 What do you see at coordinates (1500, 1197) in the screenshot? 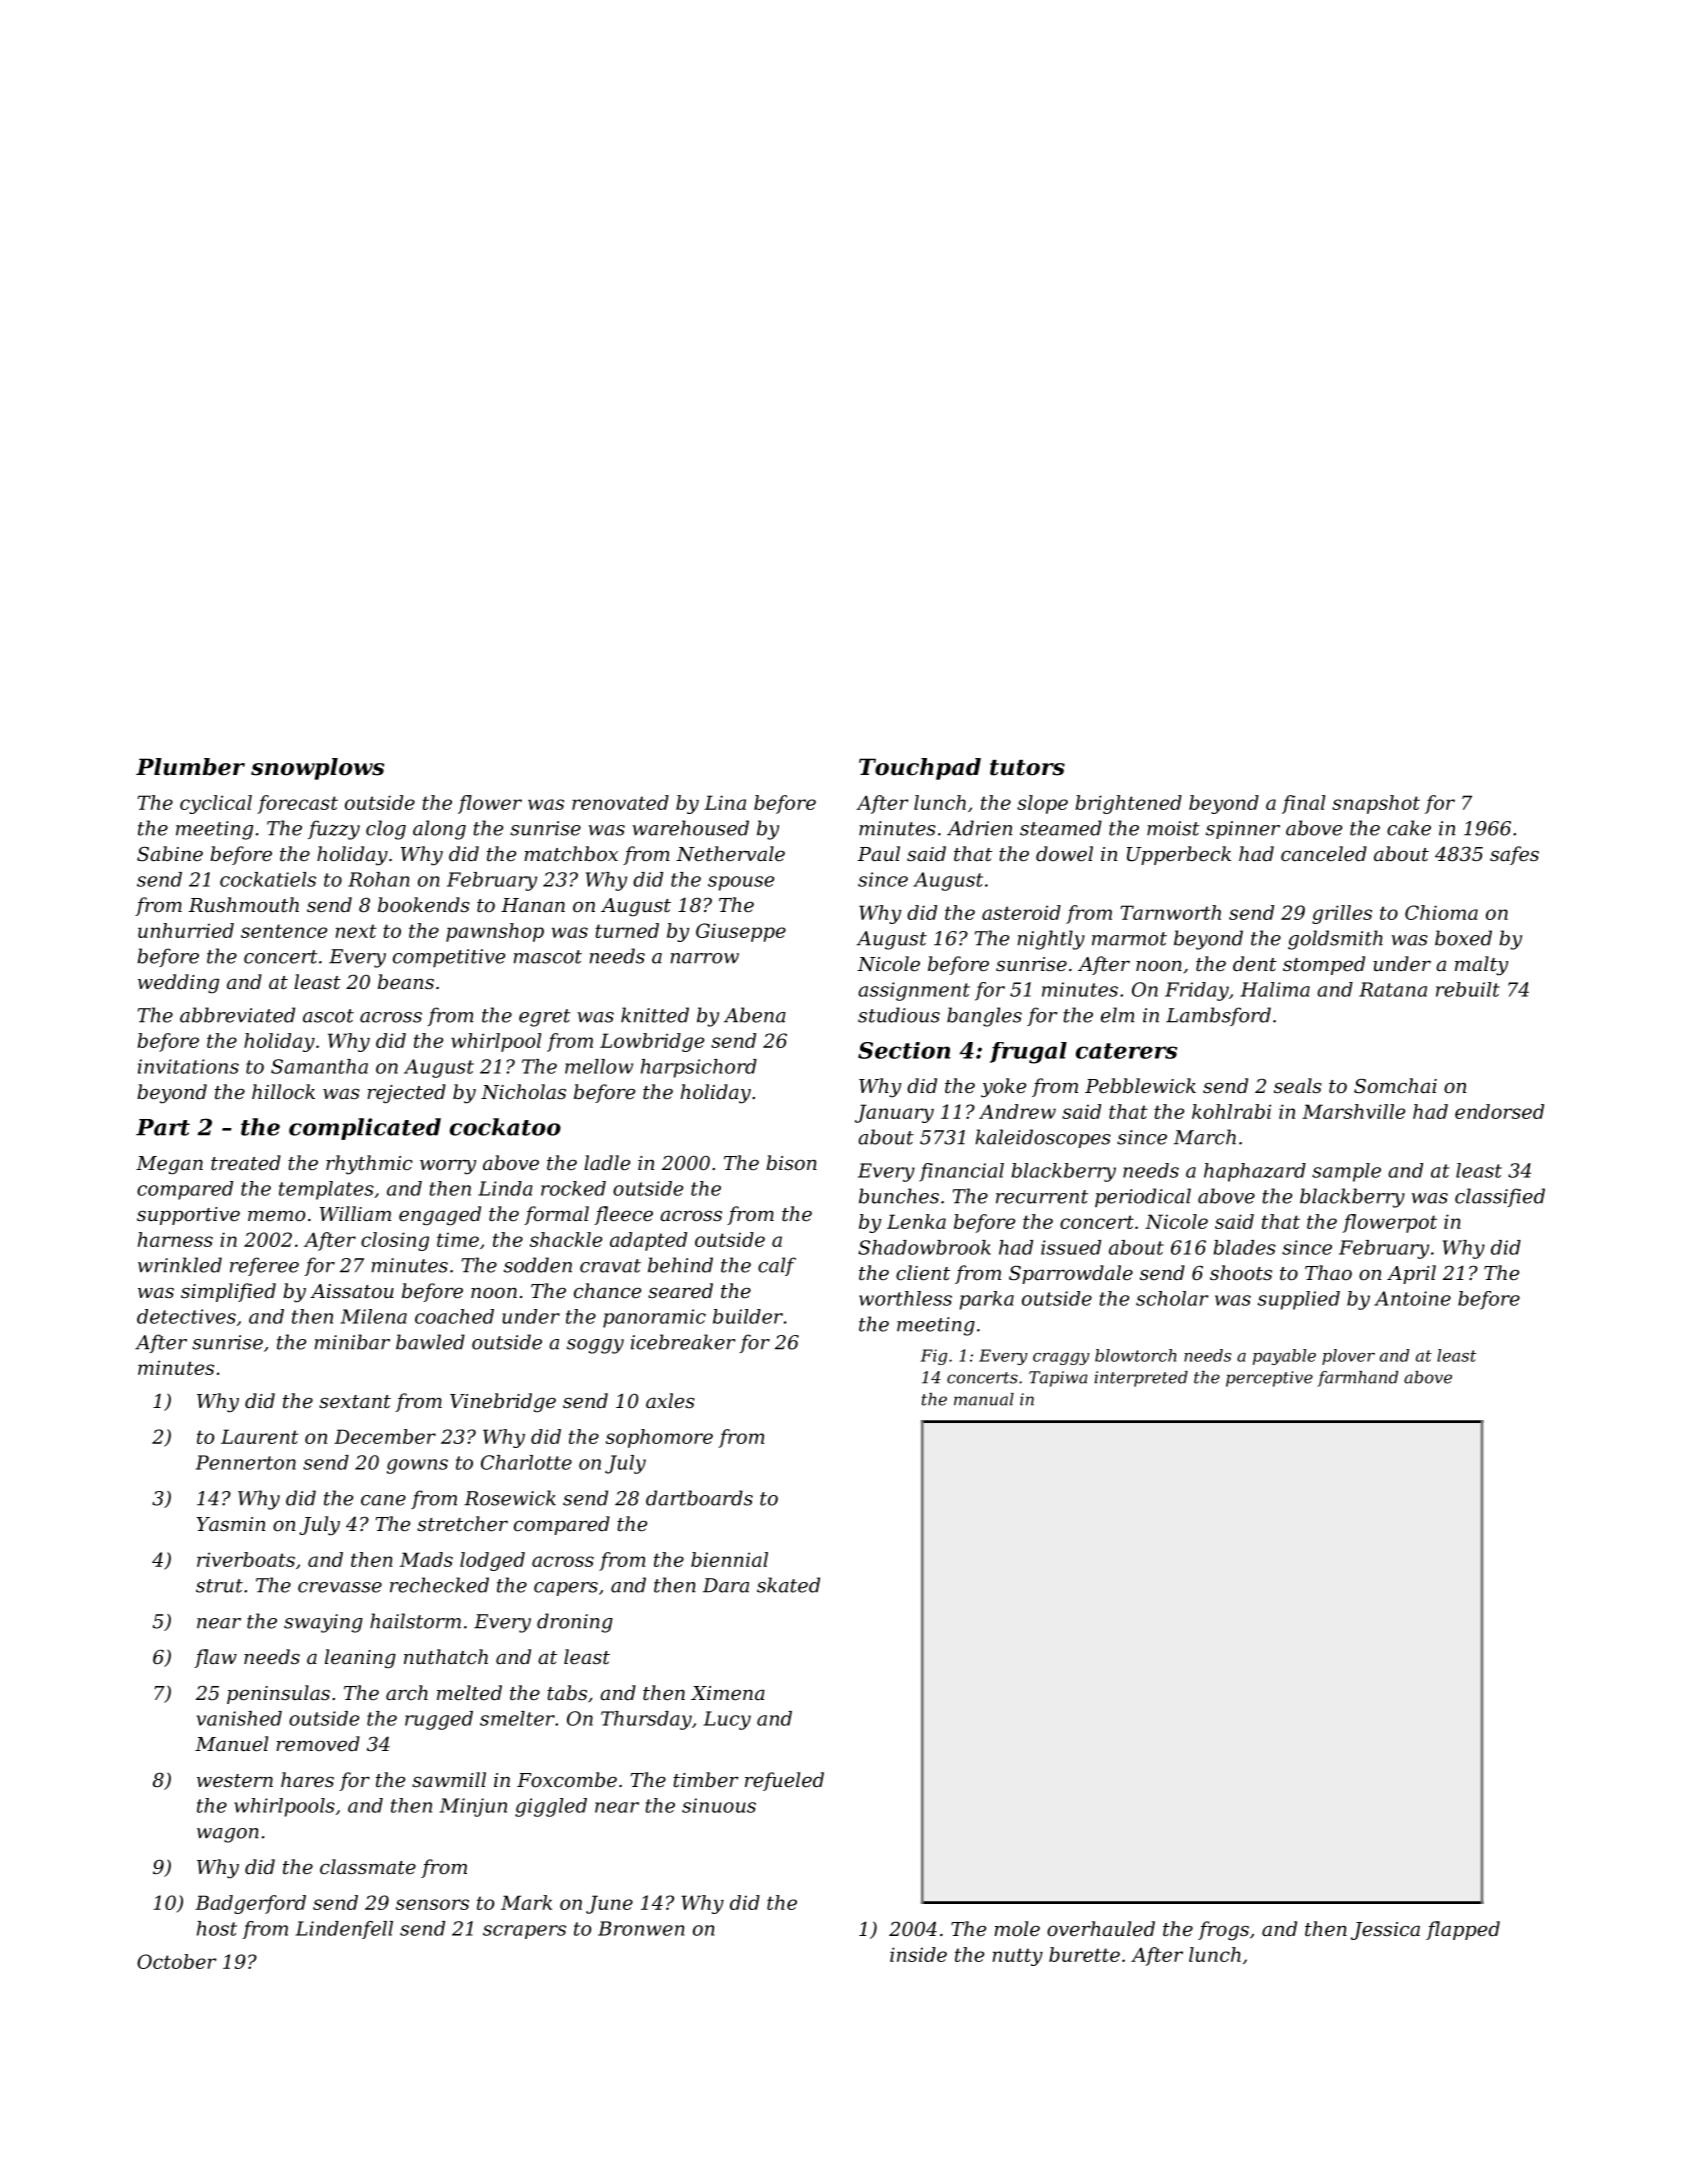
I see `classified` at bounding box center [1500, 1197].
